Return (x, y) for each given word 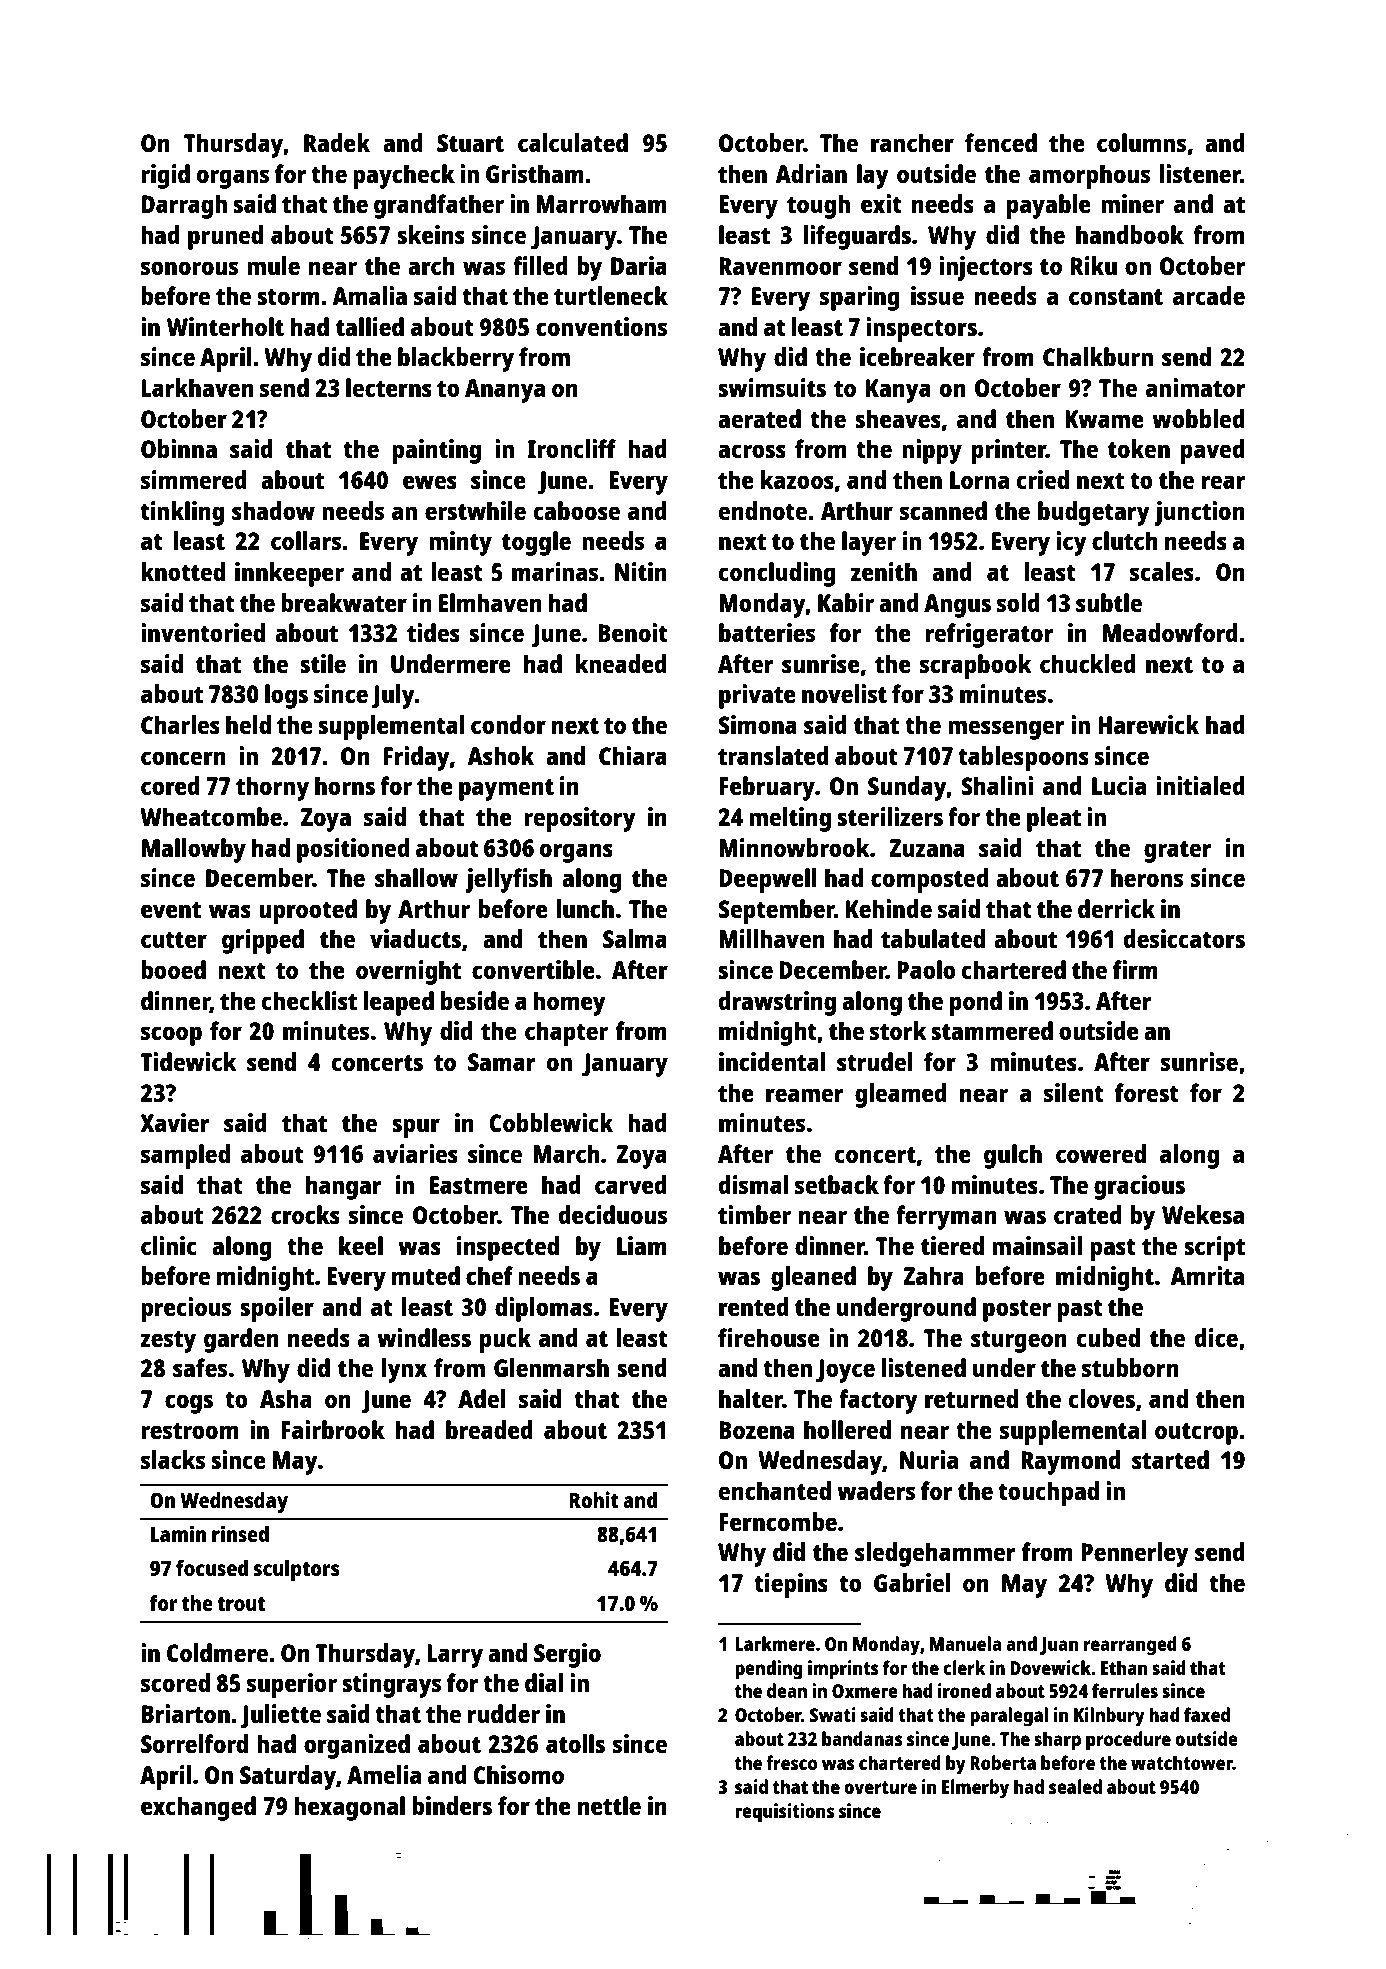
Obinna (179, 448)
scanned (943, 510)
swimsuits (772, 387)
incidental (772, 1061)
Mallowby (194, 850)
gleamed (901, 1095)
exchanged (198, 1808)
